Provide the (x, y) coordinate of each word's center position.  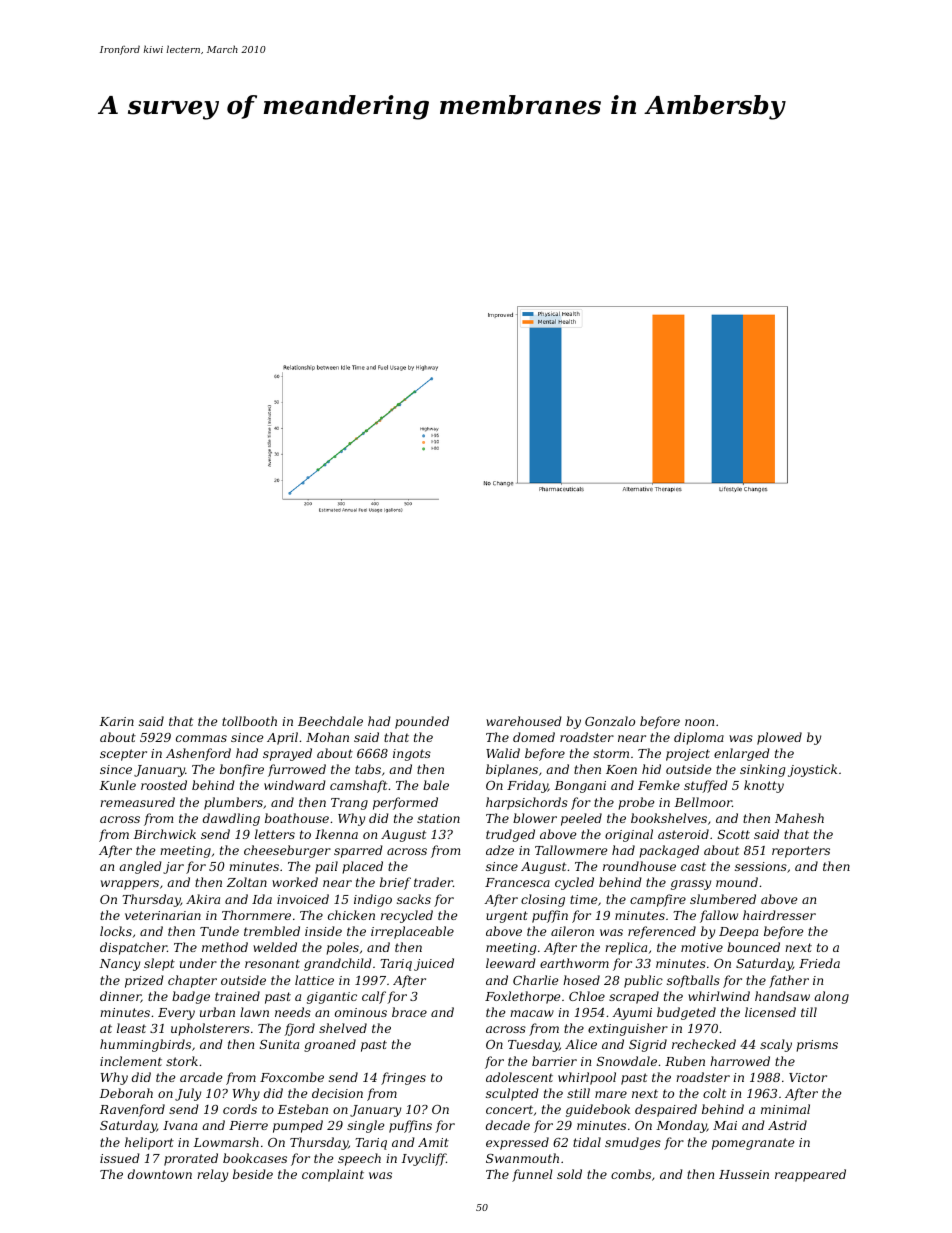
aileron (572, 931)
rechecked (704, 1044)
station (438, 818)
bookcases (255, 1158)
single (365, 1126)
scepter (123, 755)
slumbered (723, 899)
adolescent (519, 1077)
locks (116, 931)
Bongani (580, 787)
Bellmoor (703, 802)
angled (140, 867)
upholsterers (210, 1029)
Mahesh (799, 818)
